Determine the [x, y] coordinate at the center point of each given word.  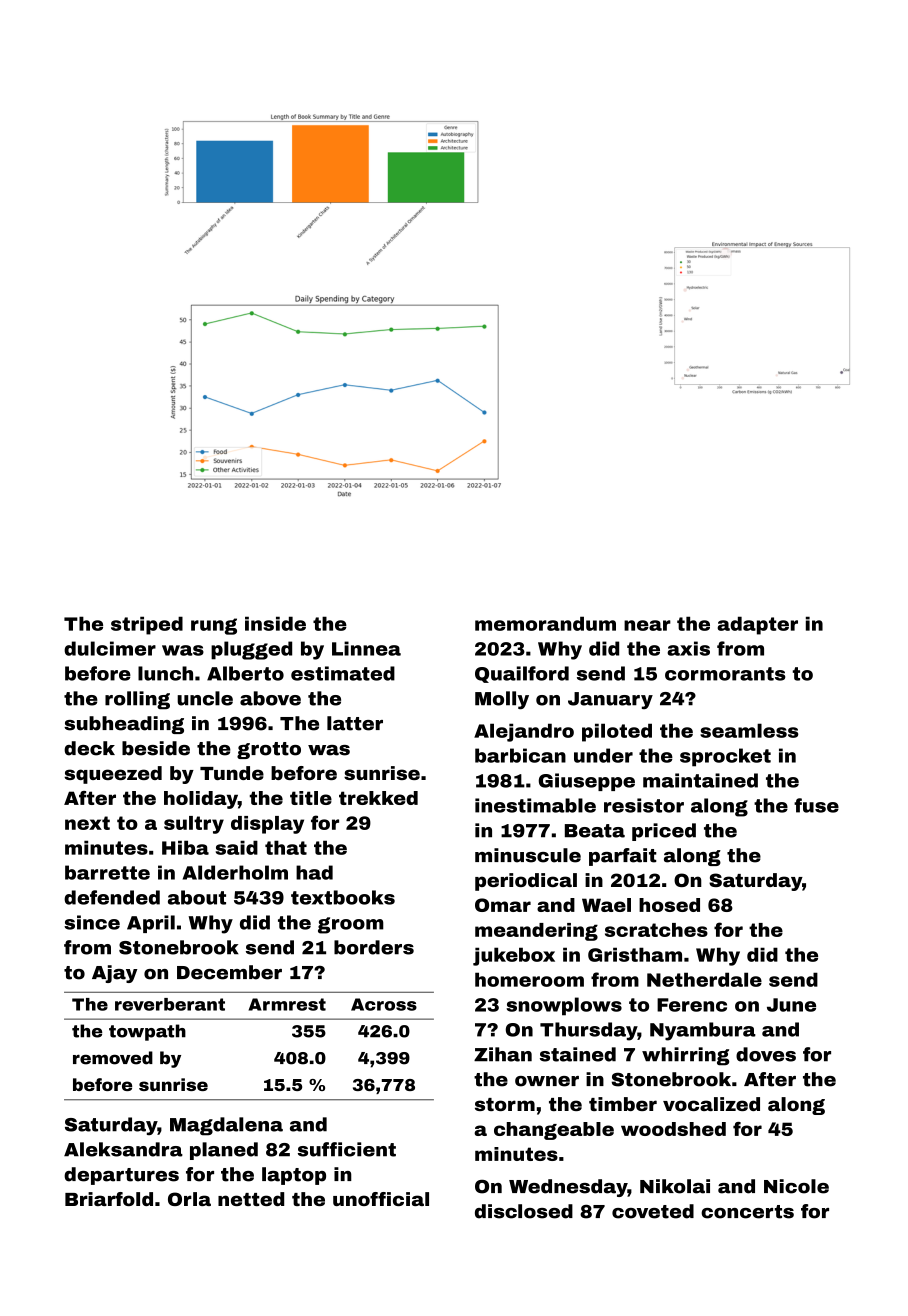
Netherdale [704, 979]
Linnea [366, 648]
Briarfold [109, 1199]
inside [275, 623]
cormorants [725, 674]
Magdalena [226, 1126]
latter [355, 723]
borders [374, 947]
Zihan [503, 1054]
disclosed [524, 1211]
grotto [269, 750]
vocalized [711, 1104]
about [197, 897]
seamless [749, 730]
